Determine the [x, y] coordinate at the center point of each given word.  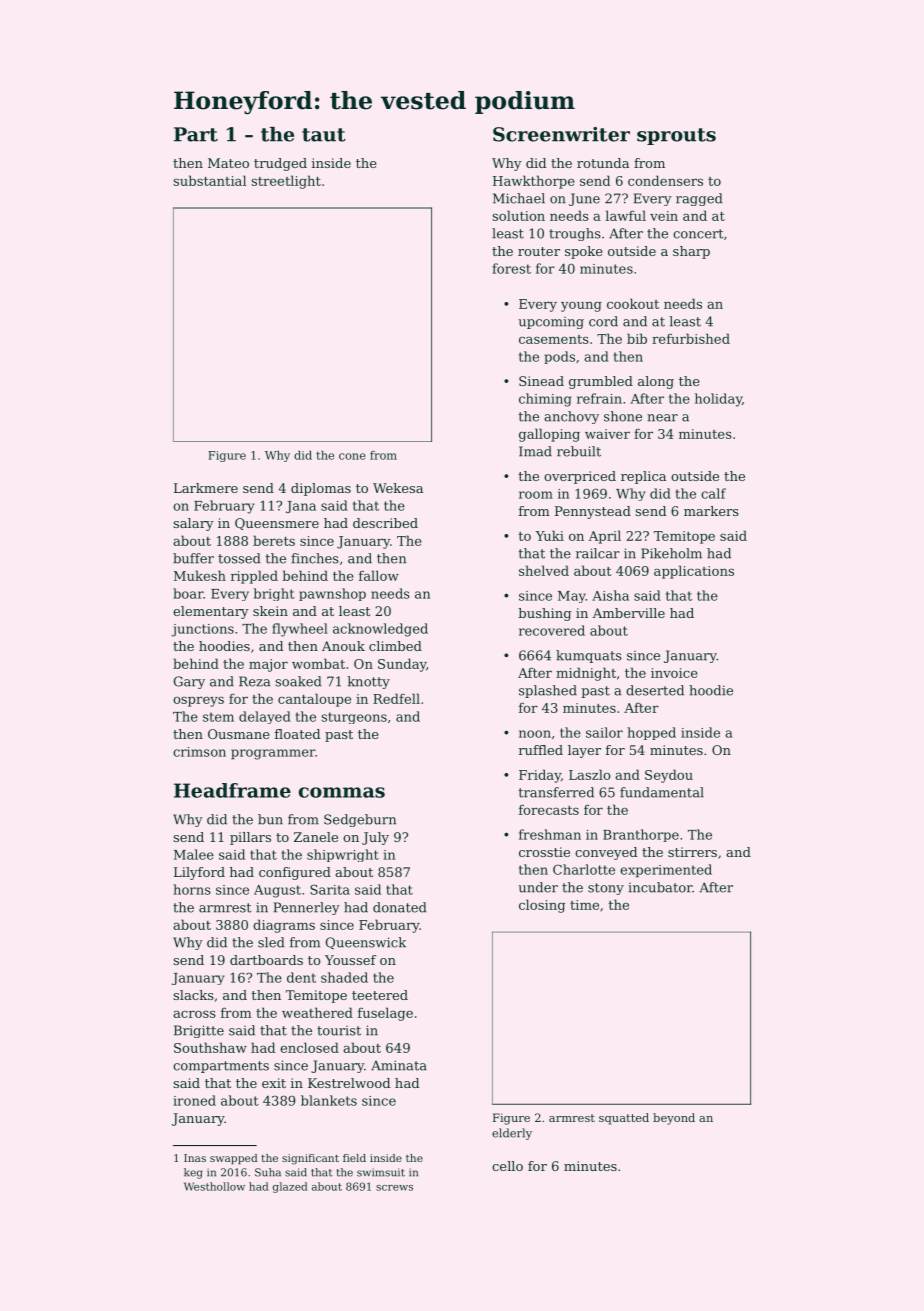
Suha [268, 1172]
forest [511, 268]
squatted [624, 1119]
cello [507, 1166]
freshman [550, 834]
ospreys [198, 701]
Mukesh [200, 575]
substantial [210, 180]
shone [623, 416]
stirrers [692, 852]
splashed [548, 691]
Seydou [669, 776]
